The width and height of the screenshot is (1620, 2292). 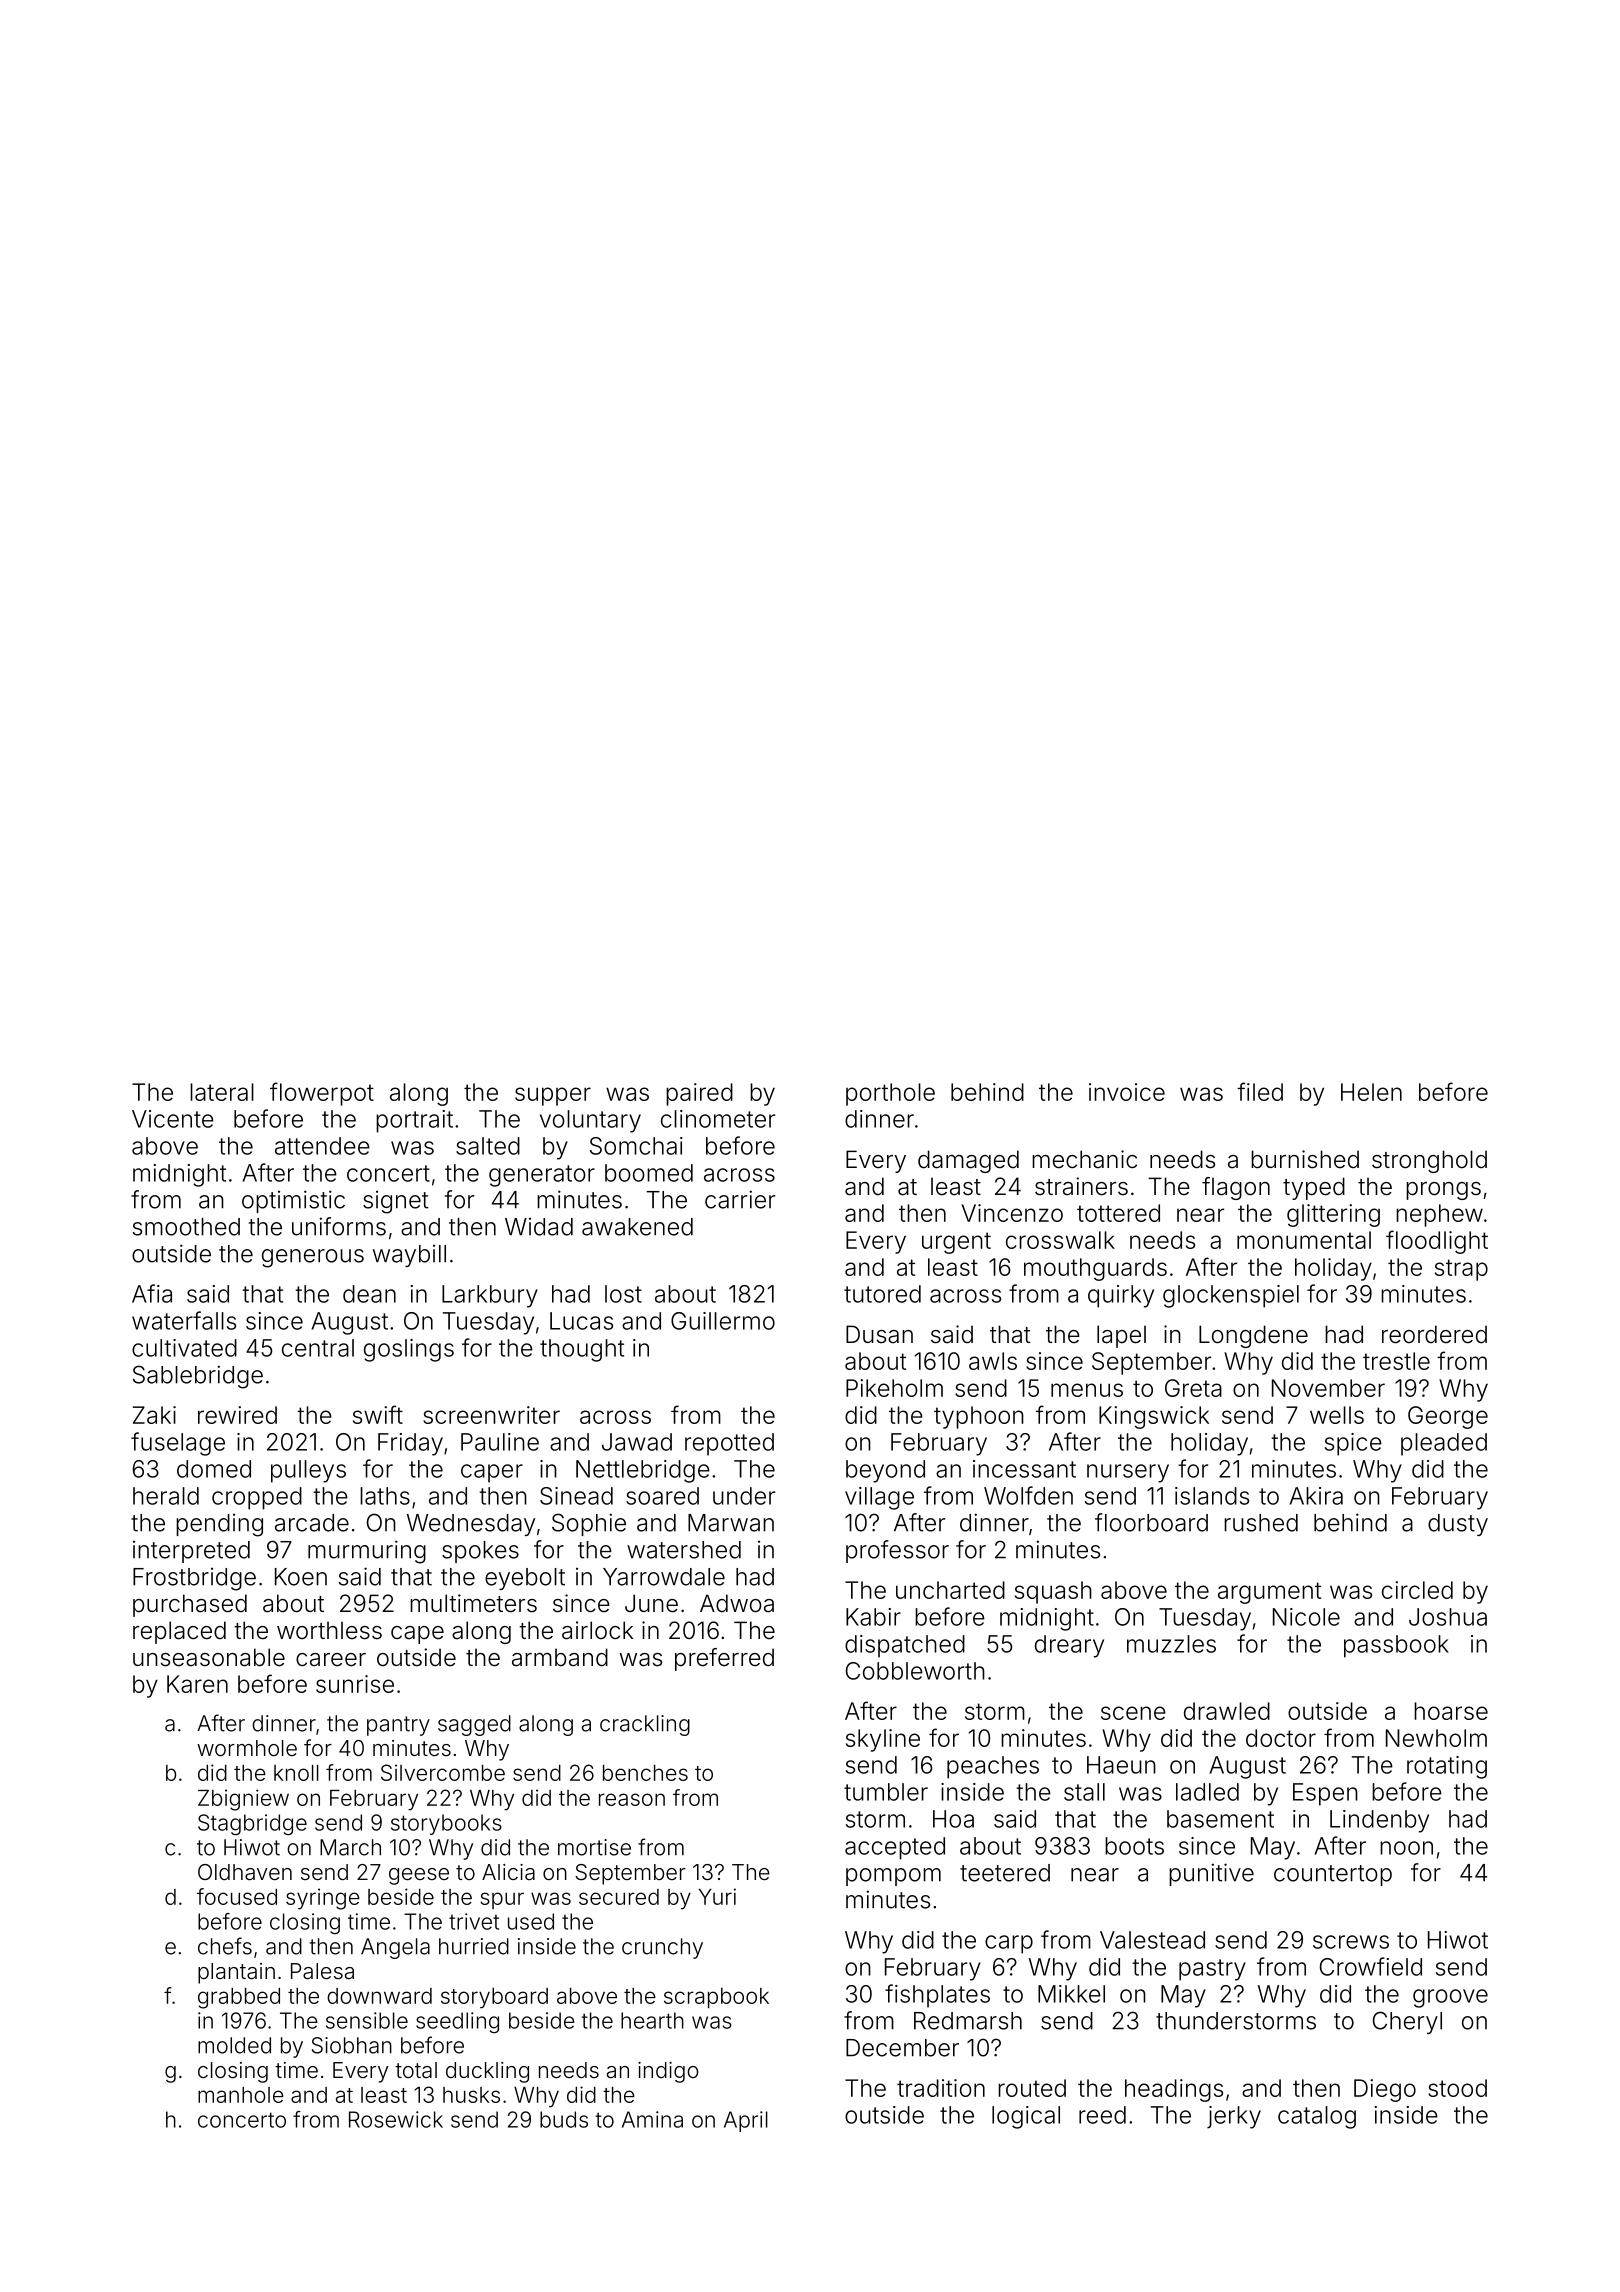 I want to click on invoice, so click(x=1127, y=1092).
